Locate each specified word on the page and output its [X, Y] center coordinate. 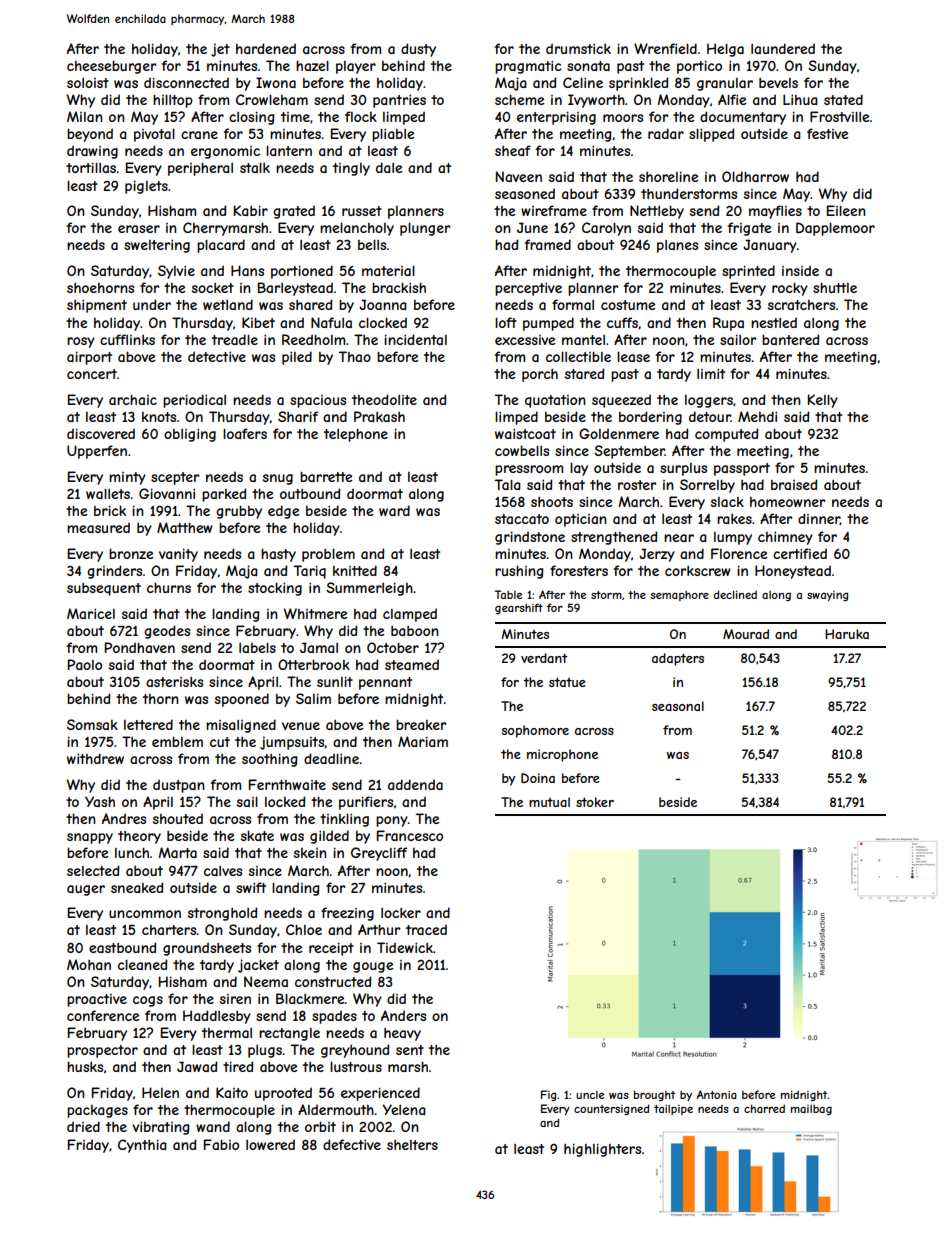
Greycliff [379, 854]
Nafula [331, 322]
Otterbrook [314, 664]
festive [827, 133]
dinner [819, 519]
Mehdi [757, 416]
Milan [85, 116]
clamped [410, 615]
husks [85, 1066]
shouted [178, 818]
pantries [399, 101]
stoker [595, 802]
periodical [194, 401]
